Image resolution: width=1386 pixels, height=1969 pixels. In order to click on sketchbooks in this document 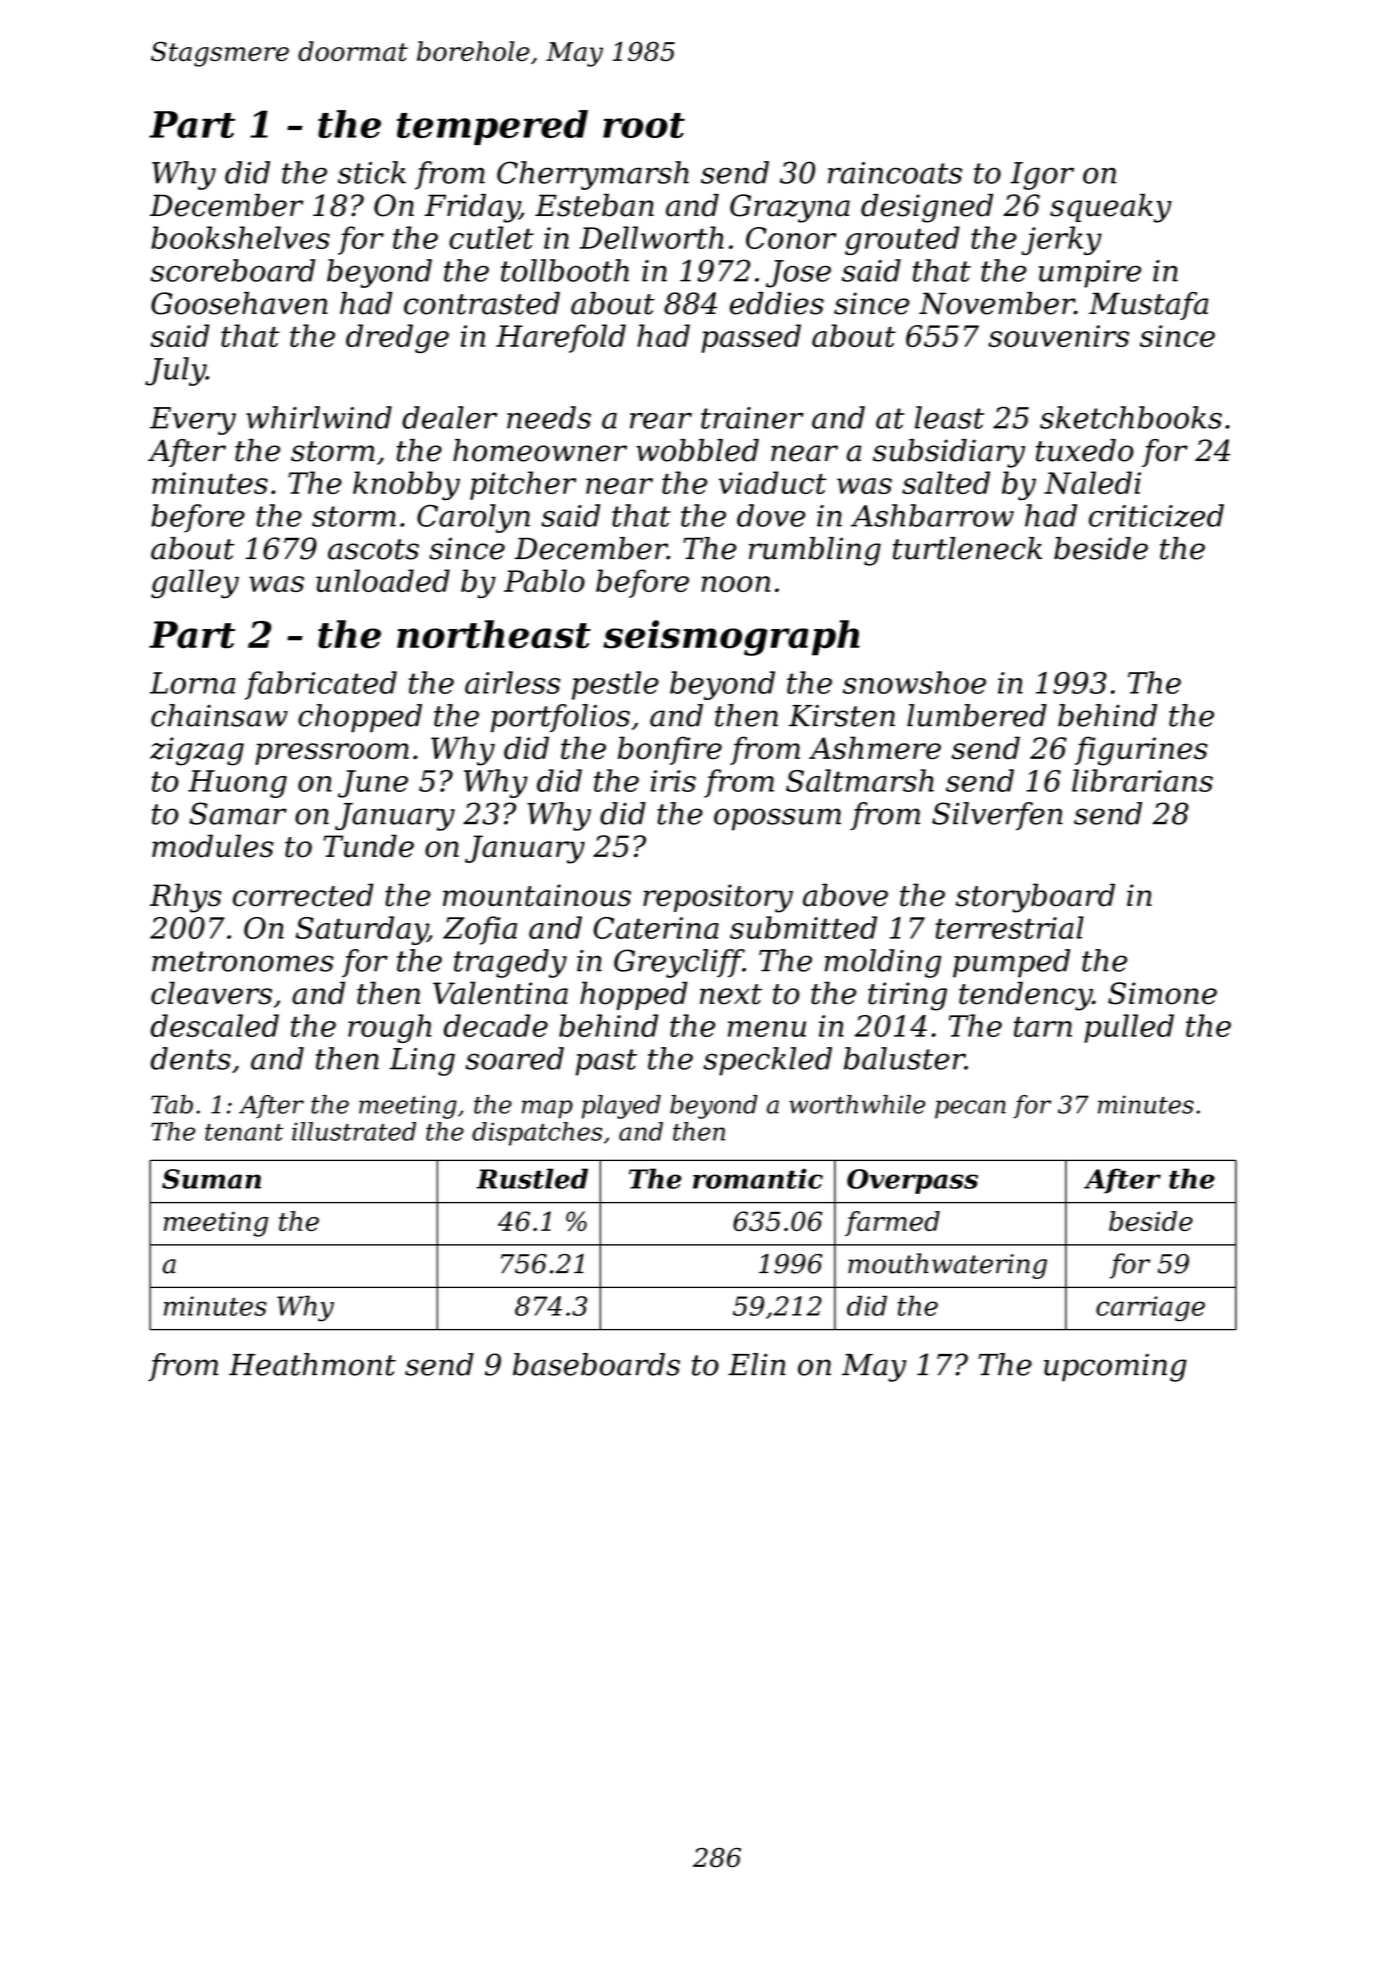, I will do `click(1131, 417)`.
